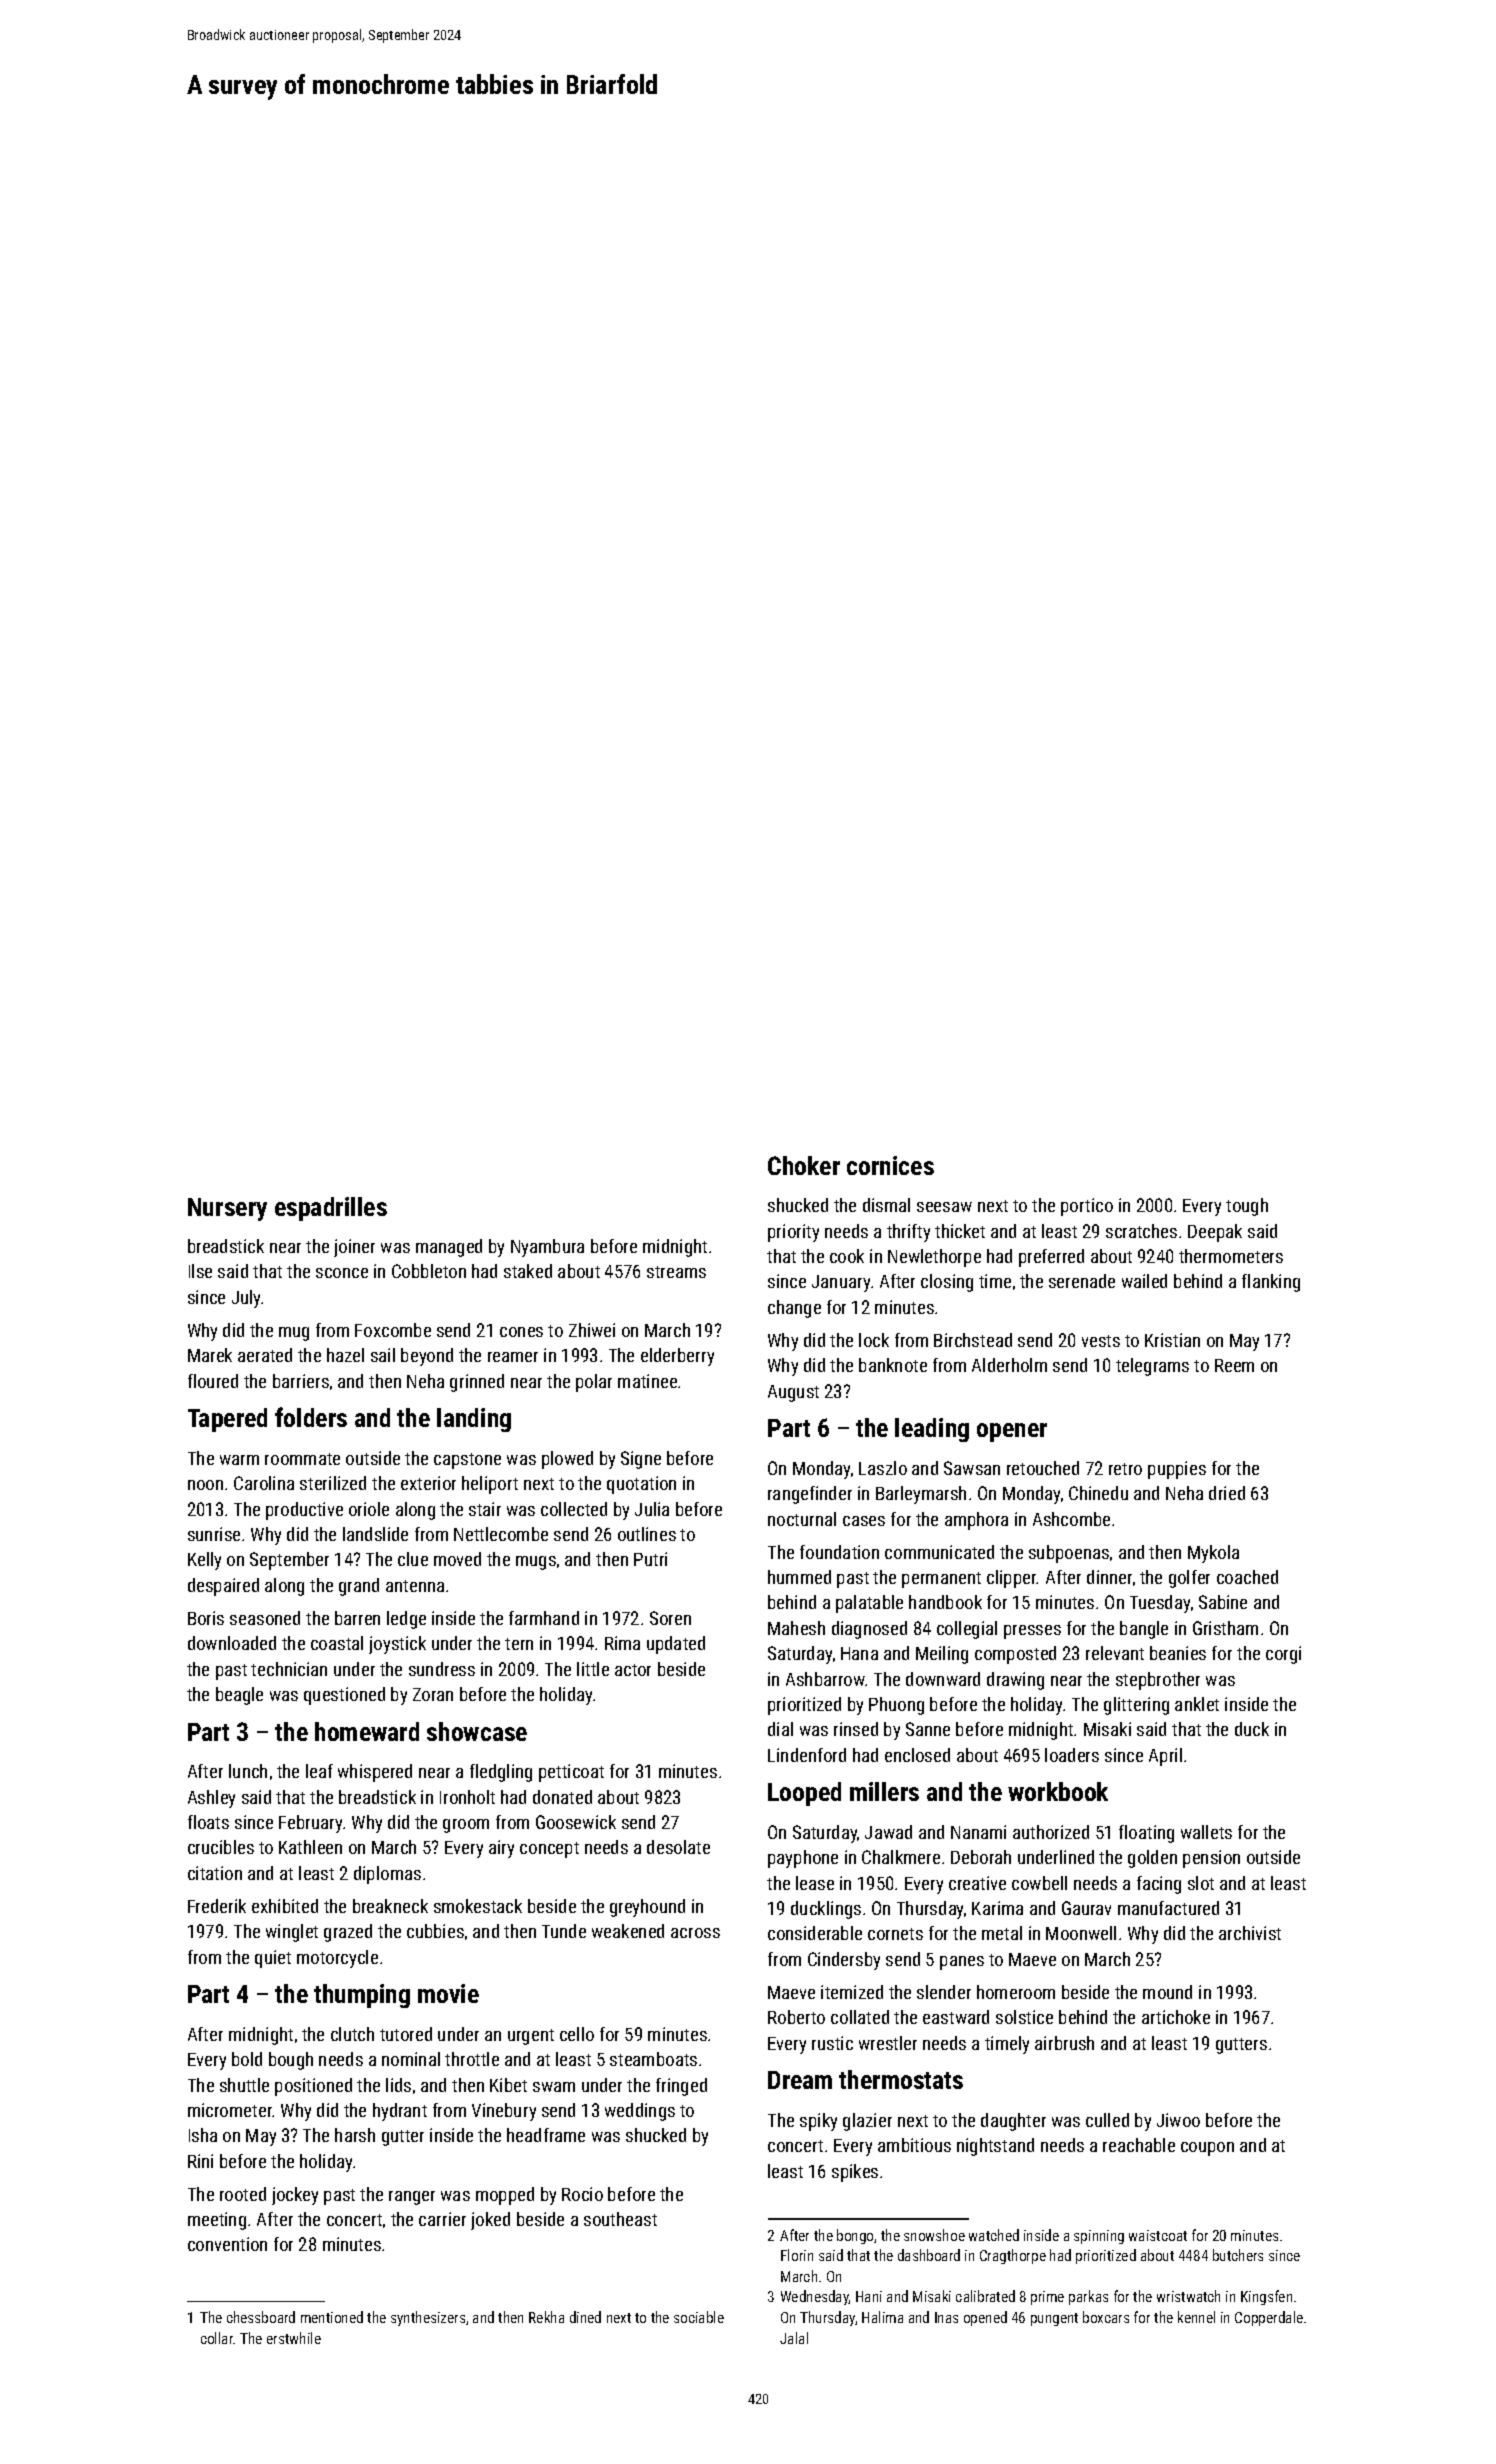  Describe the element at coordinates (802, 1519) in the screenshot. I see `nocturnal` at that location.
